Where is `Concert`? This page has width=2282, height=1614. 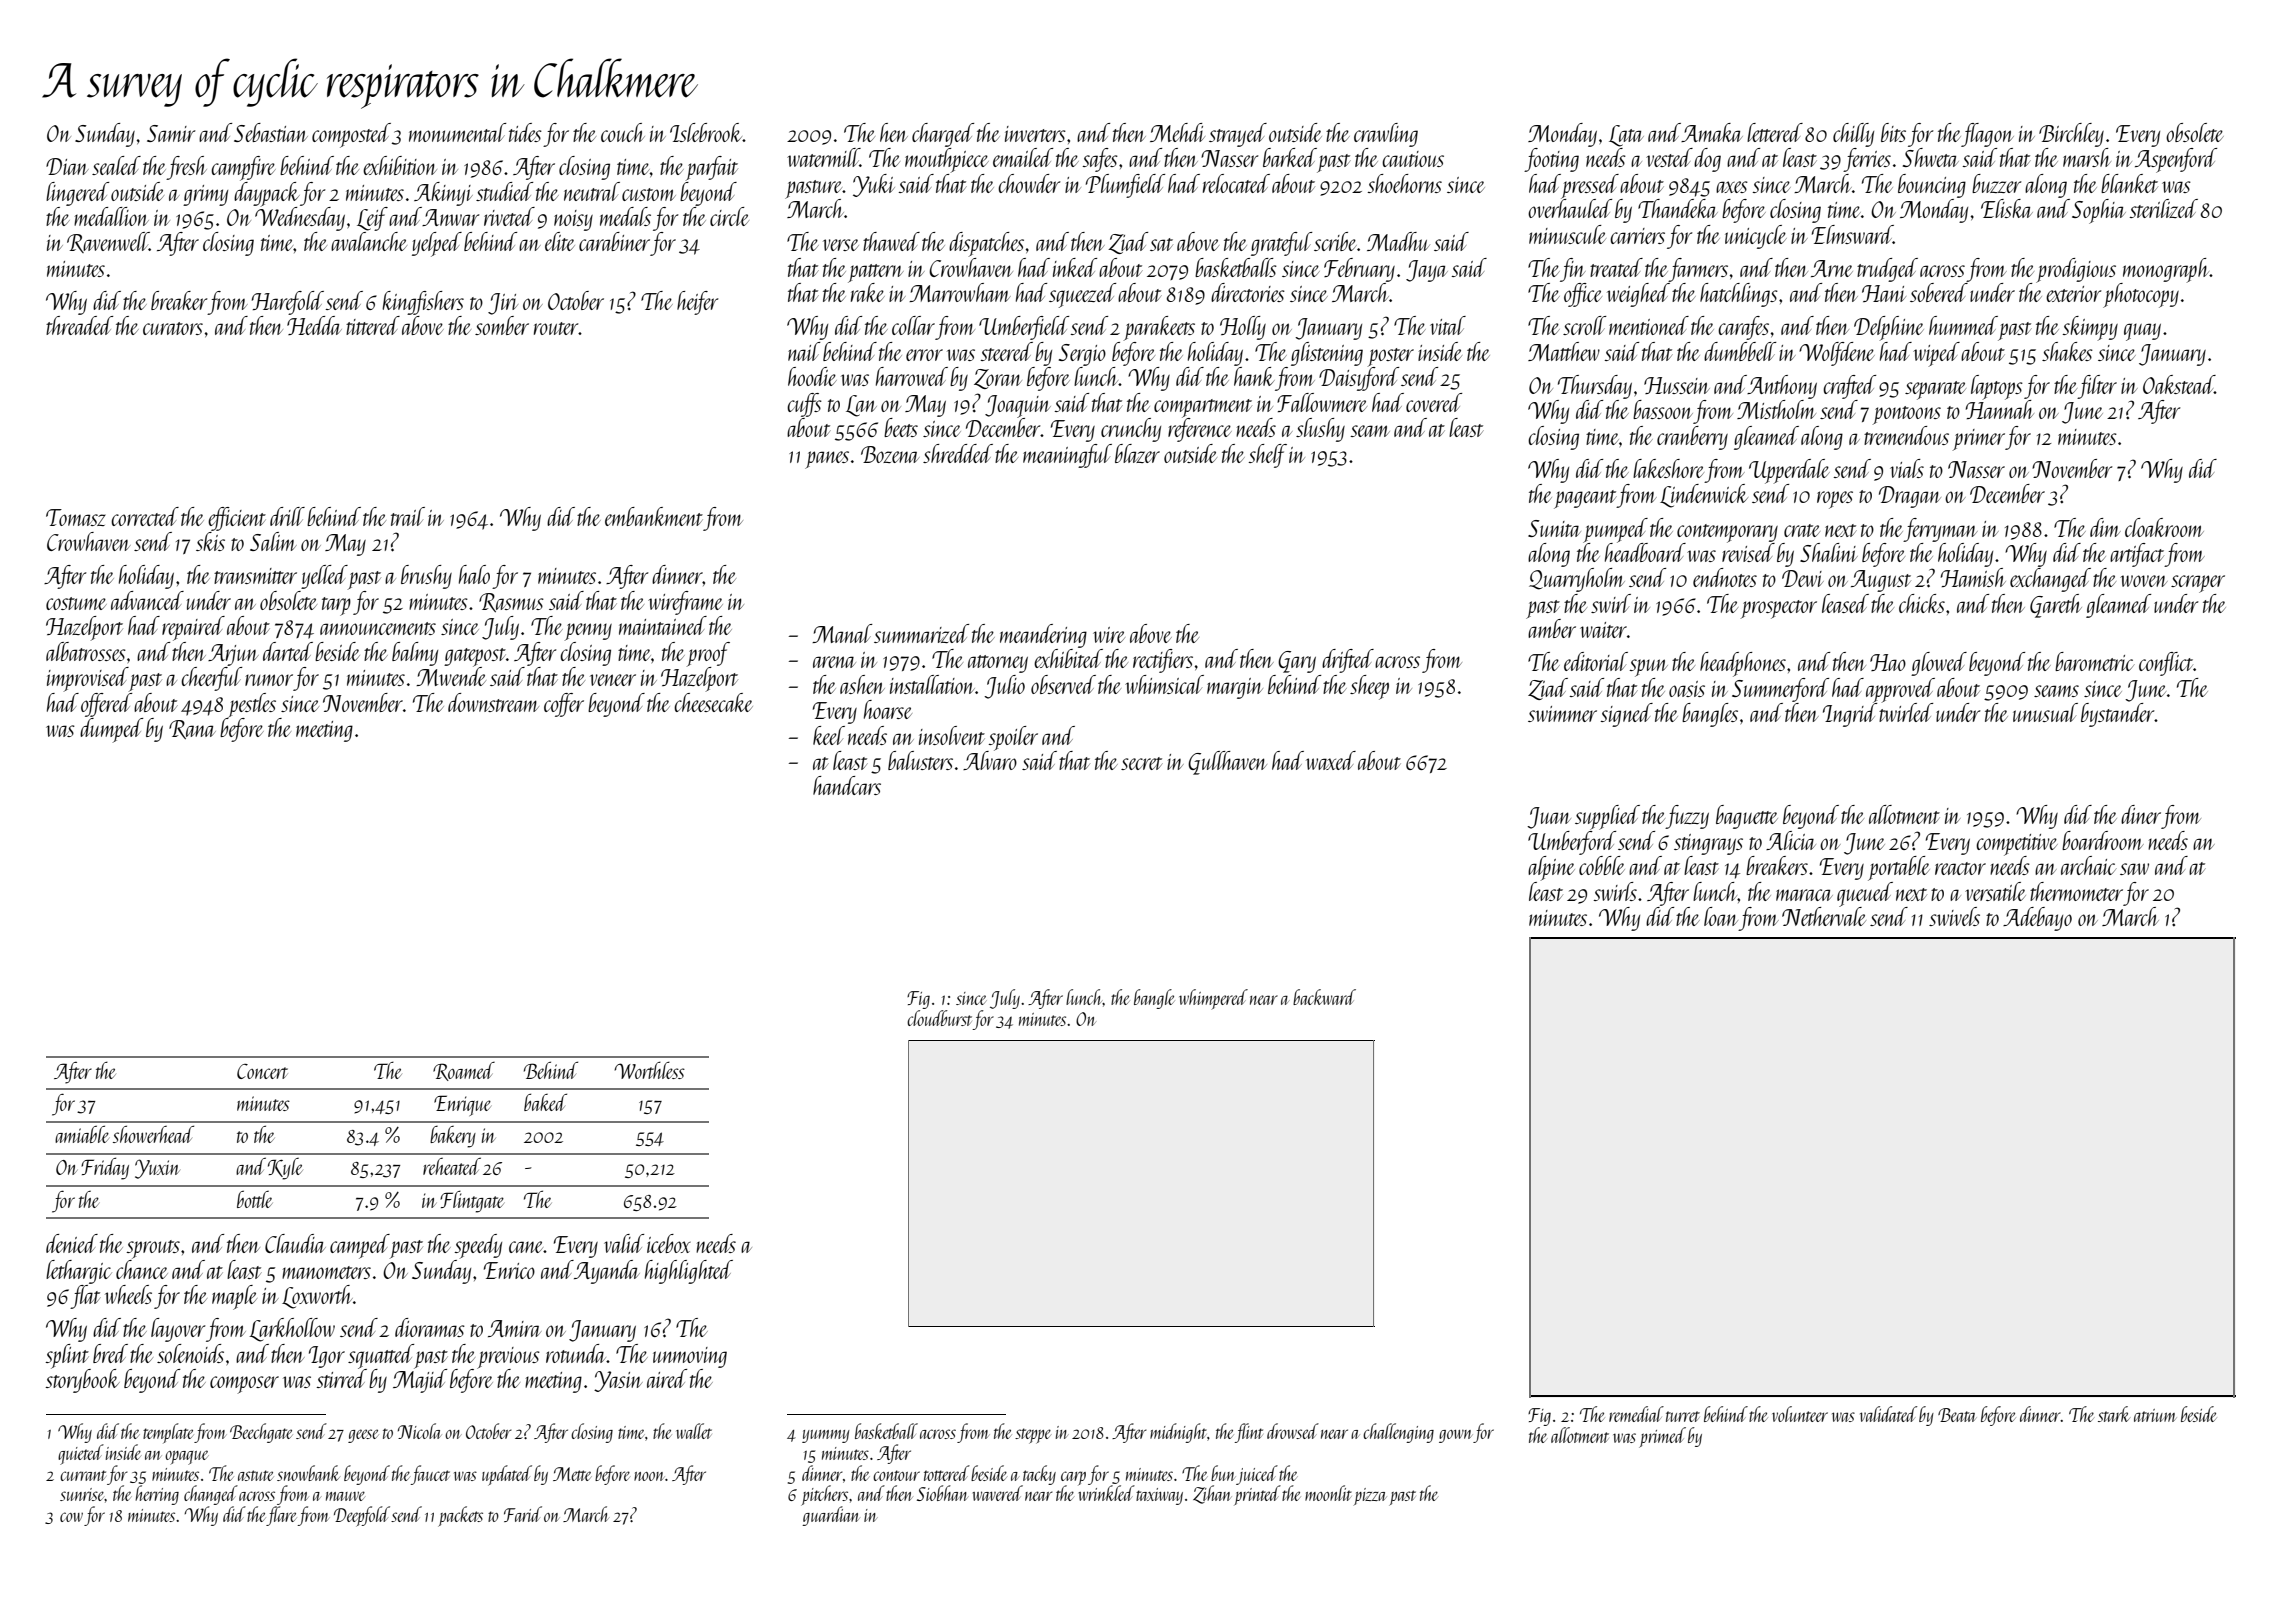
Concert is located at coordinates (262, 1071).
